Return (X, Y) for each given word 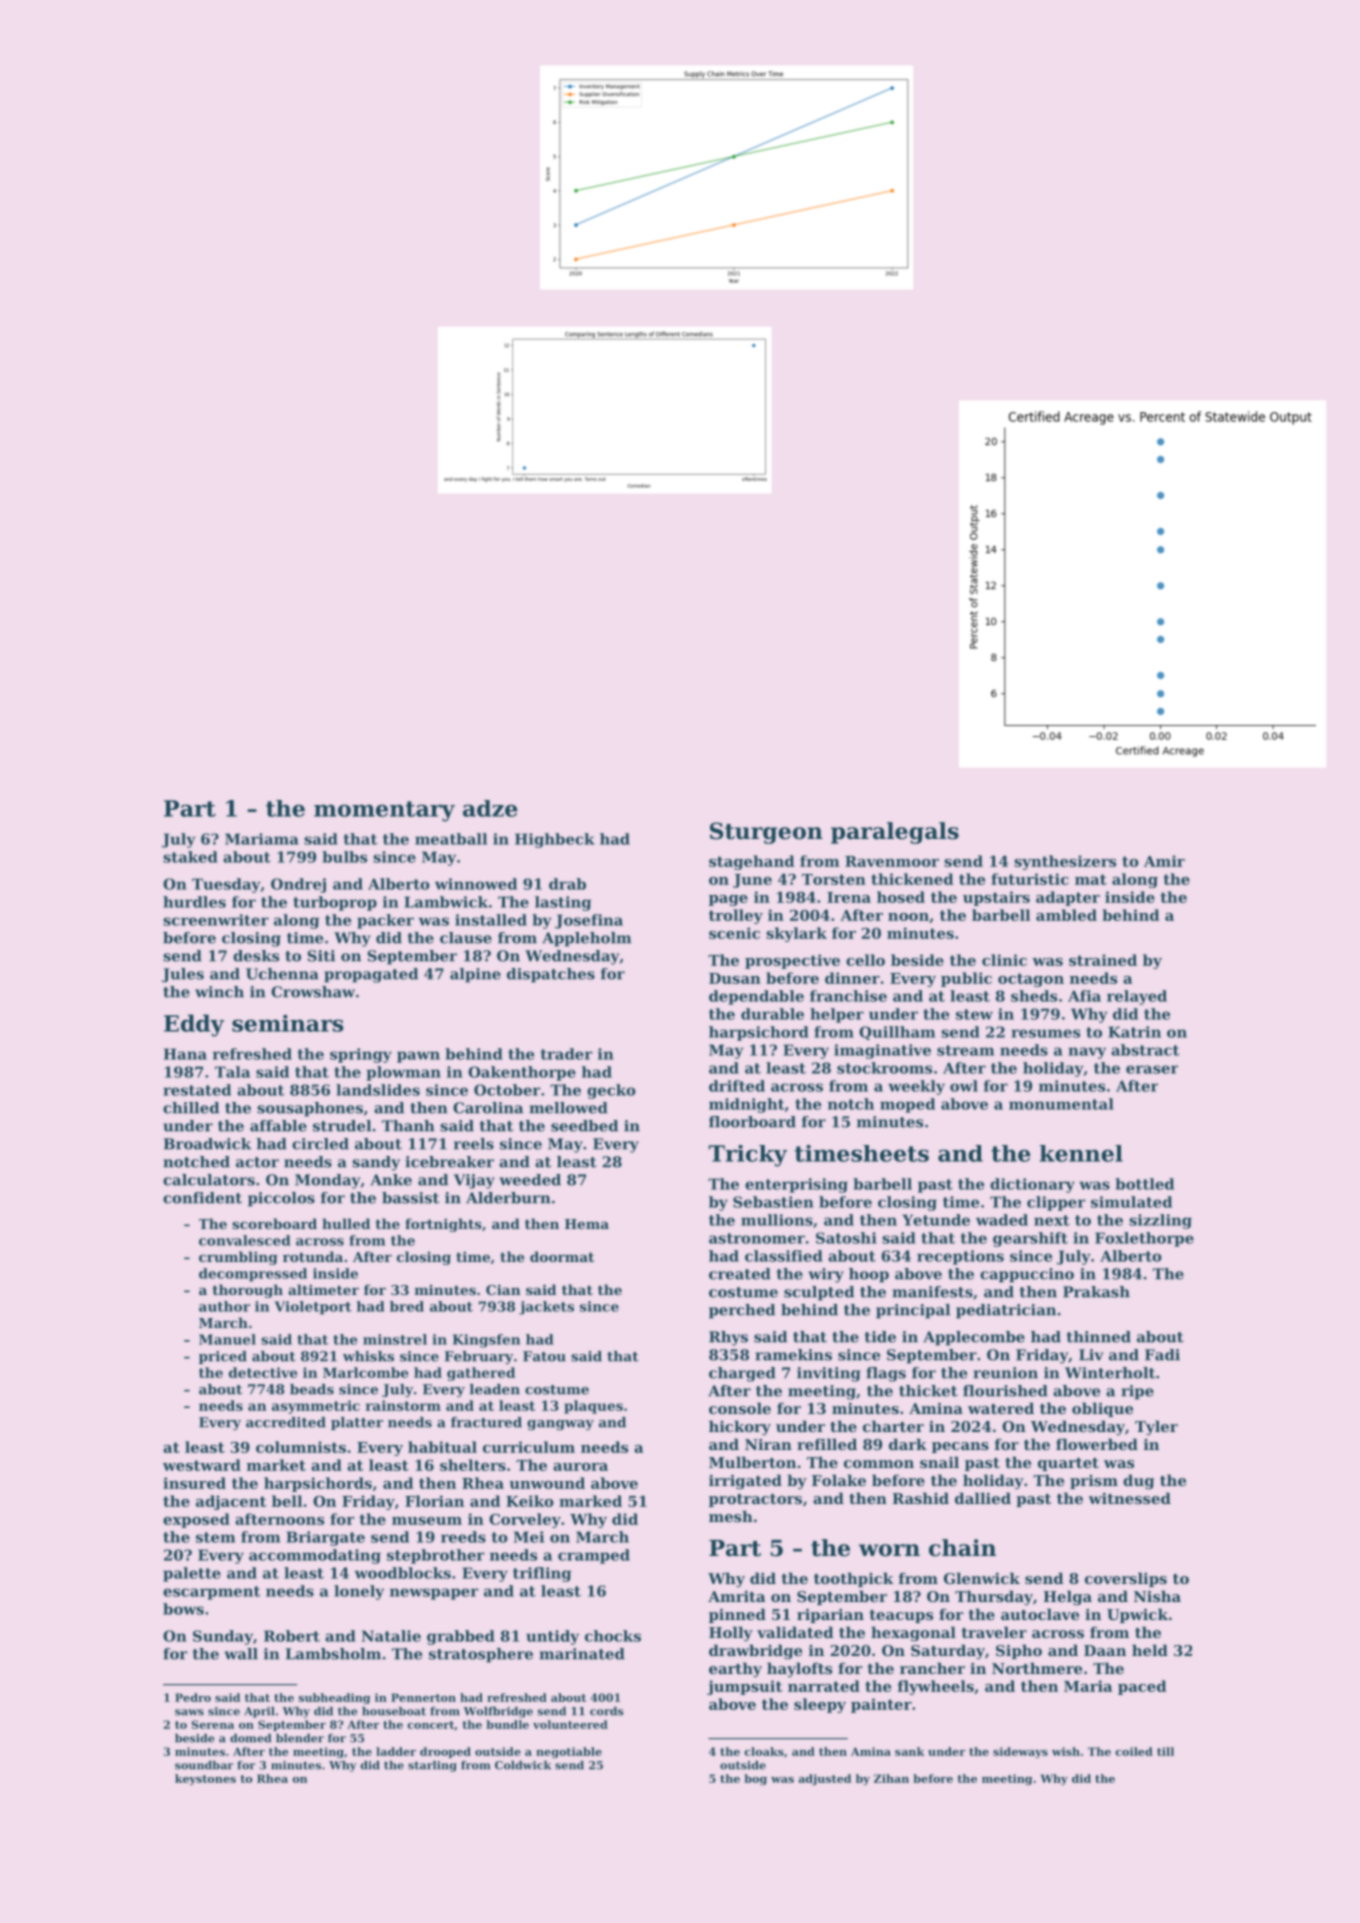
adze (490, 808)
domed (250, 1738)
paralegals (895, 833)
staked (190, 857)
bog (755, 1779)
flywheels (935, 1687)
